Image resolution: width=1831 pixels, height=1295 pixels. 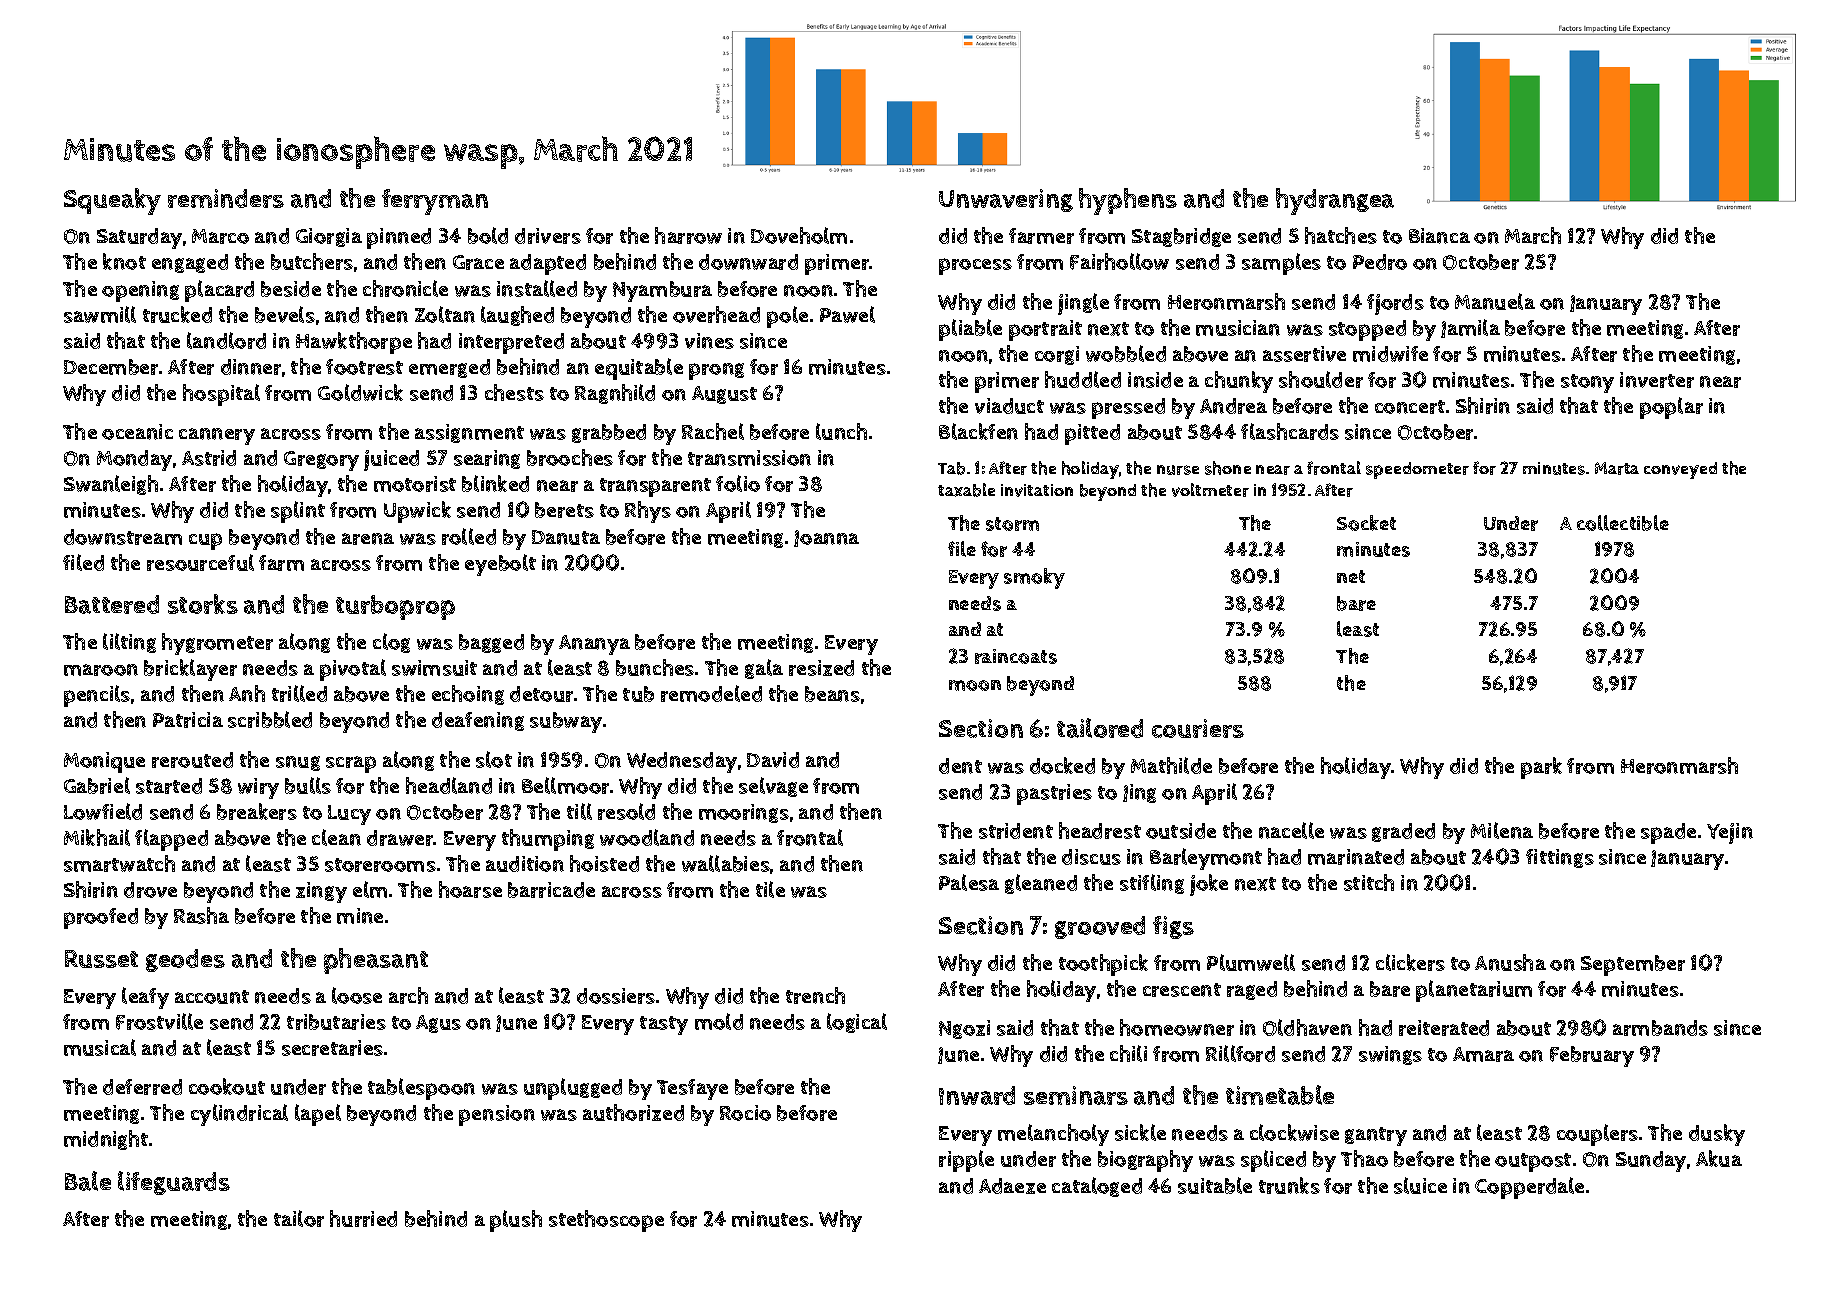 What do you see at coordinates (1128, 201) in the screenshot?
I see `hyphens` at bounding box center [1128, 201].
